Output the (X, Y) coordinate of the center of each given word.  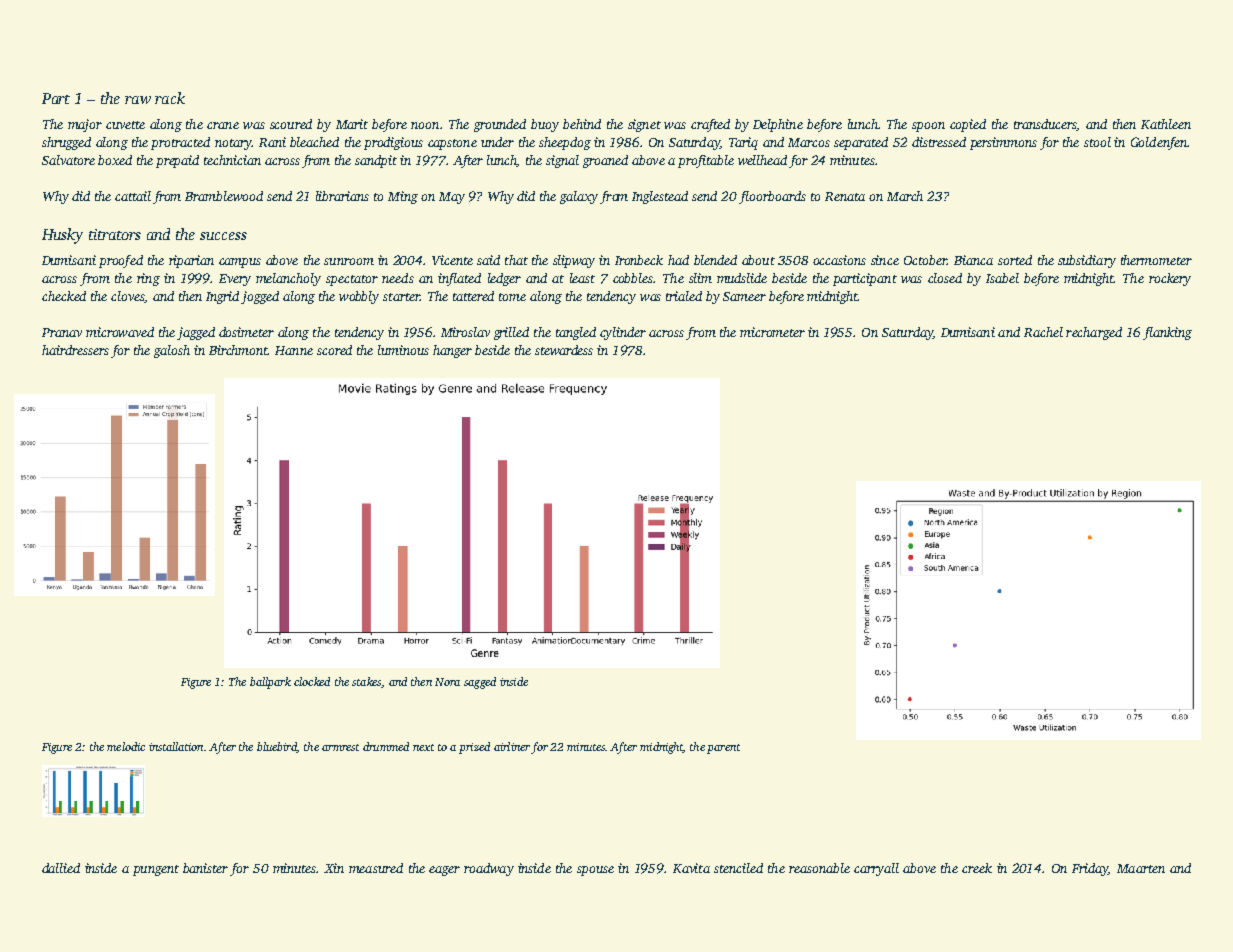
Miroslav (465, 332)
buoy (545, 125)
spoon (928, 127)
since (885, 260)
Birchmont (238, 350)
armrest (340, 747)
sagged (480, 683)
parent (723, 749)
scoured (291, 124)
